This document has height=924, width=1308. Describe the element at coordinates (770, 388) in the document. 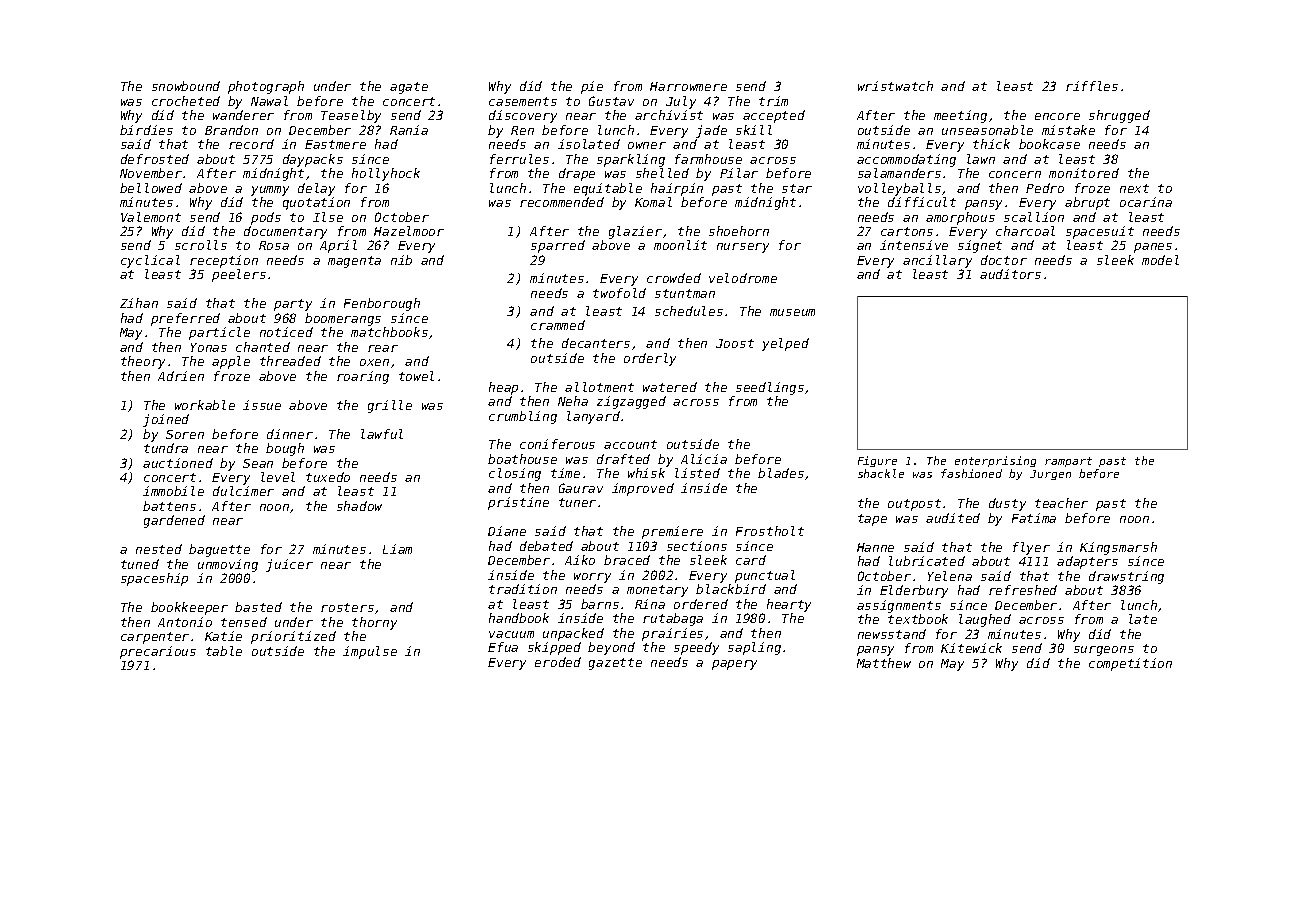

I see `seedlings` at that location.
